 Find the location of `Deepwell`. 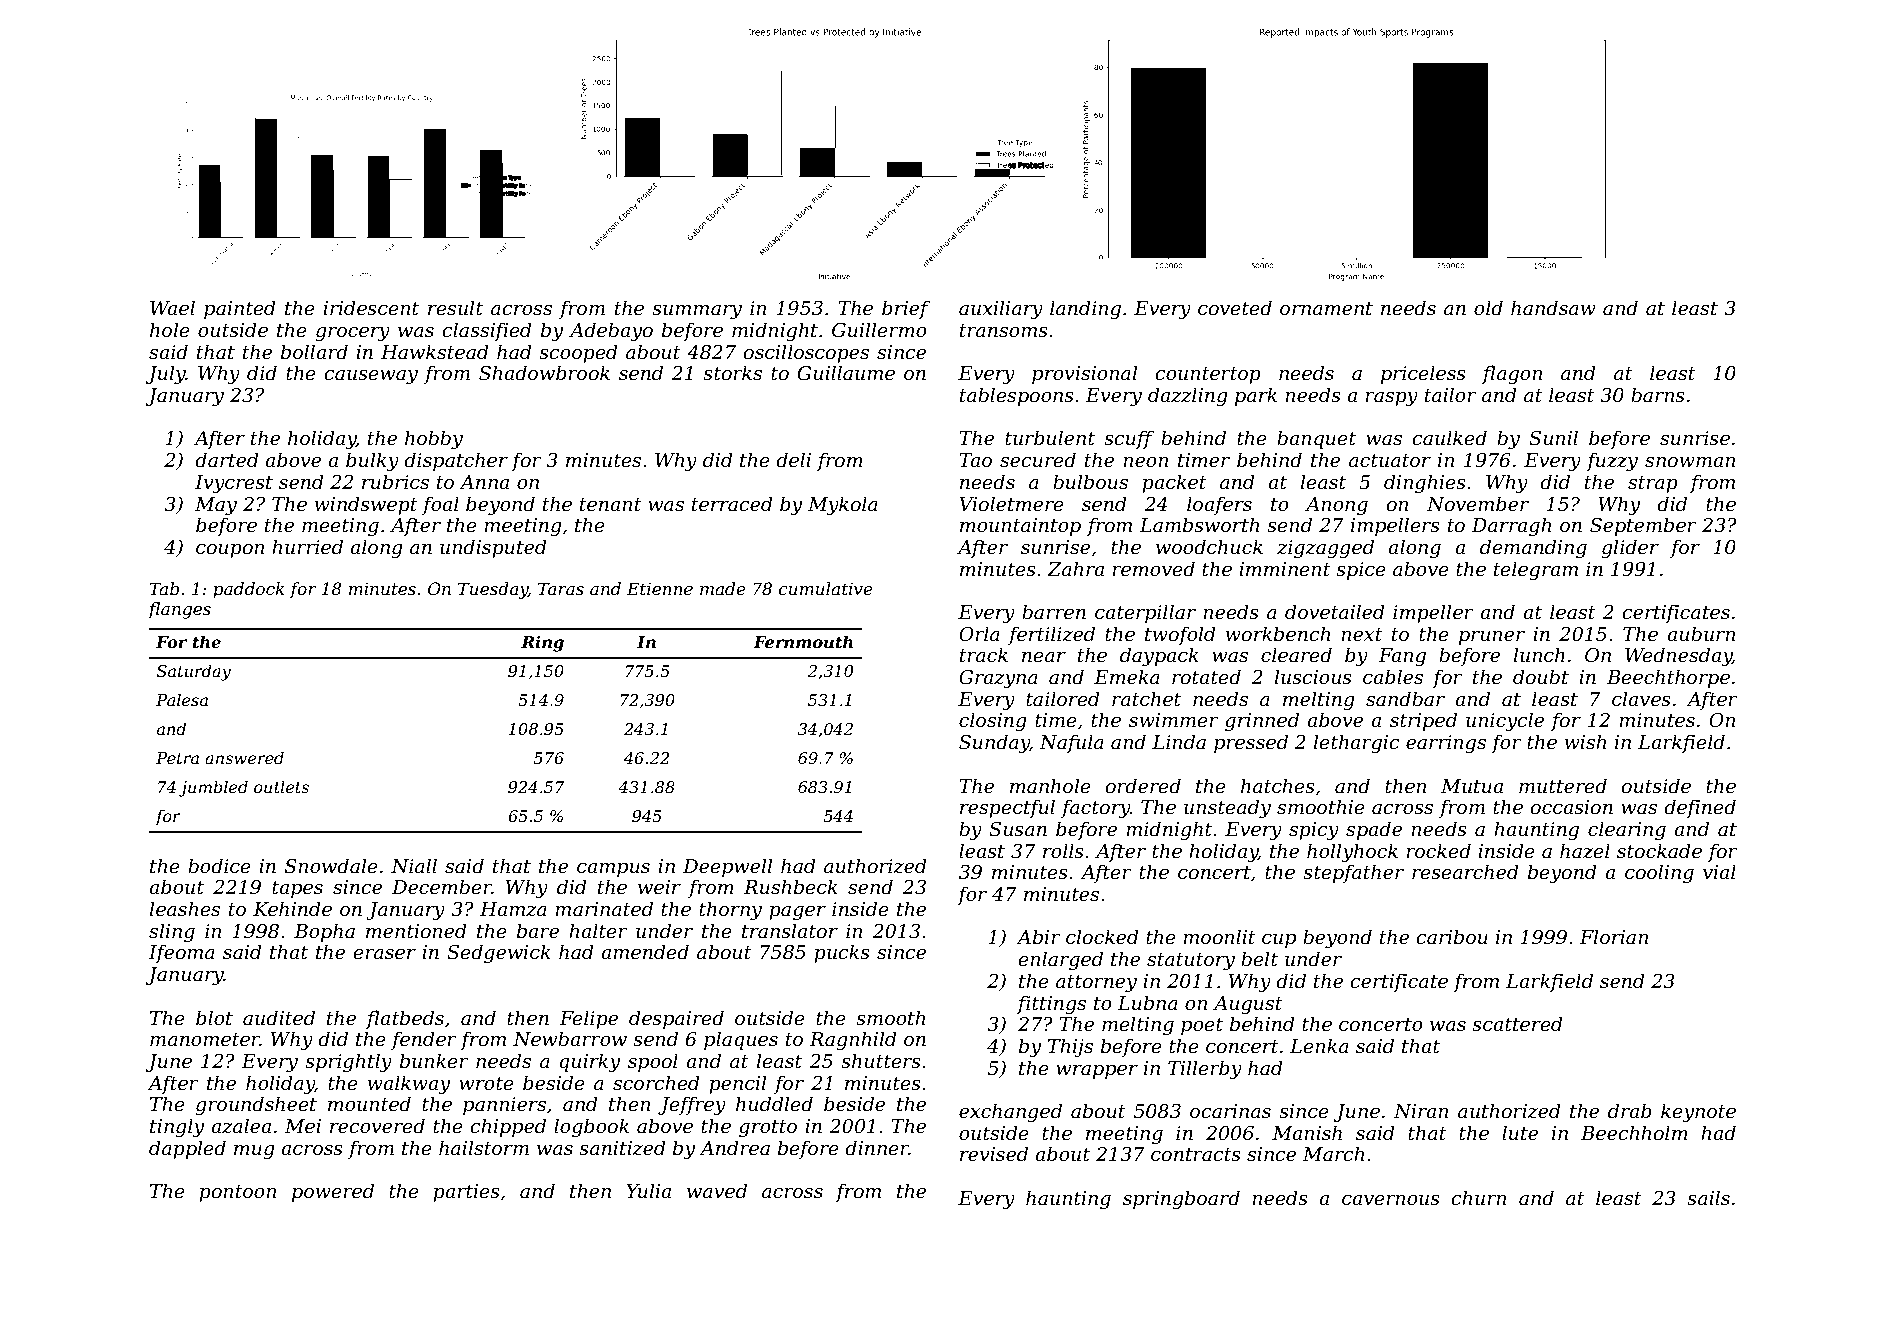

Deepwell is located at coordinates (727, 867).
